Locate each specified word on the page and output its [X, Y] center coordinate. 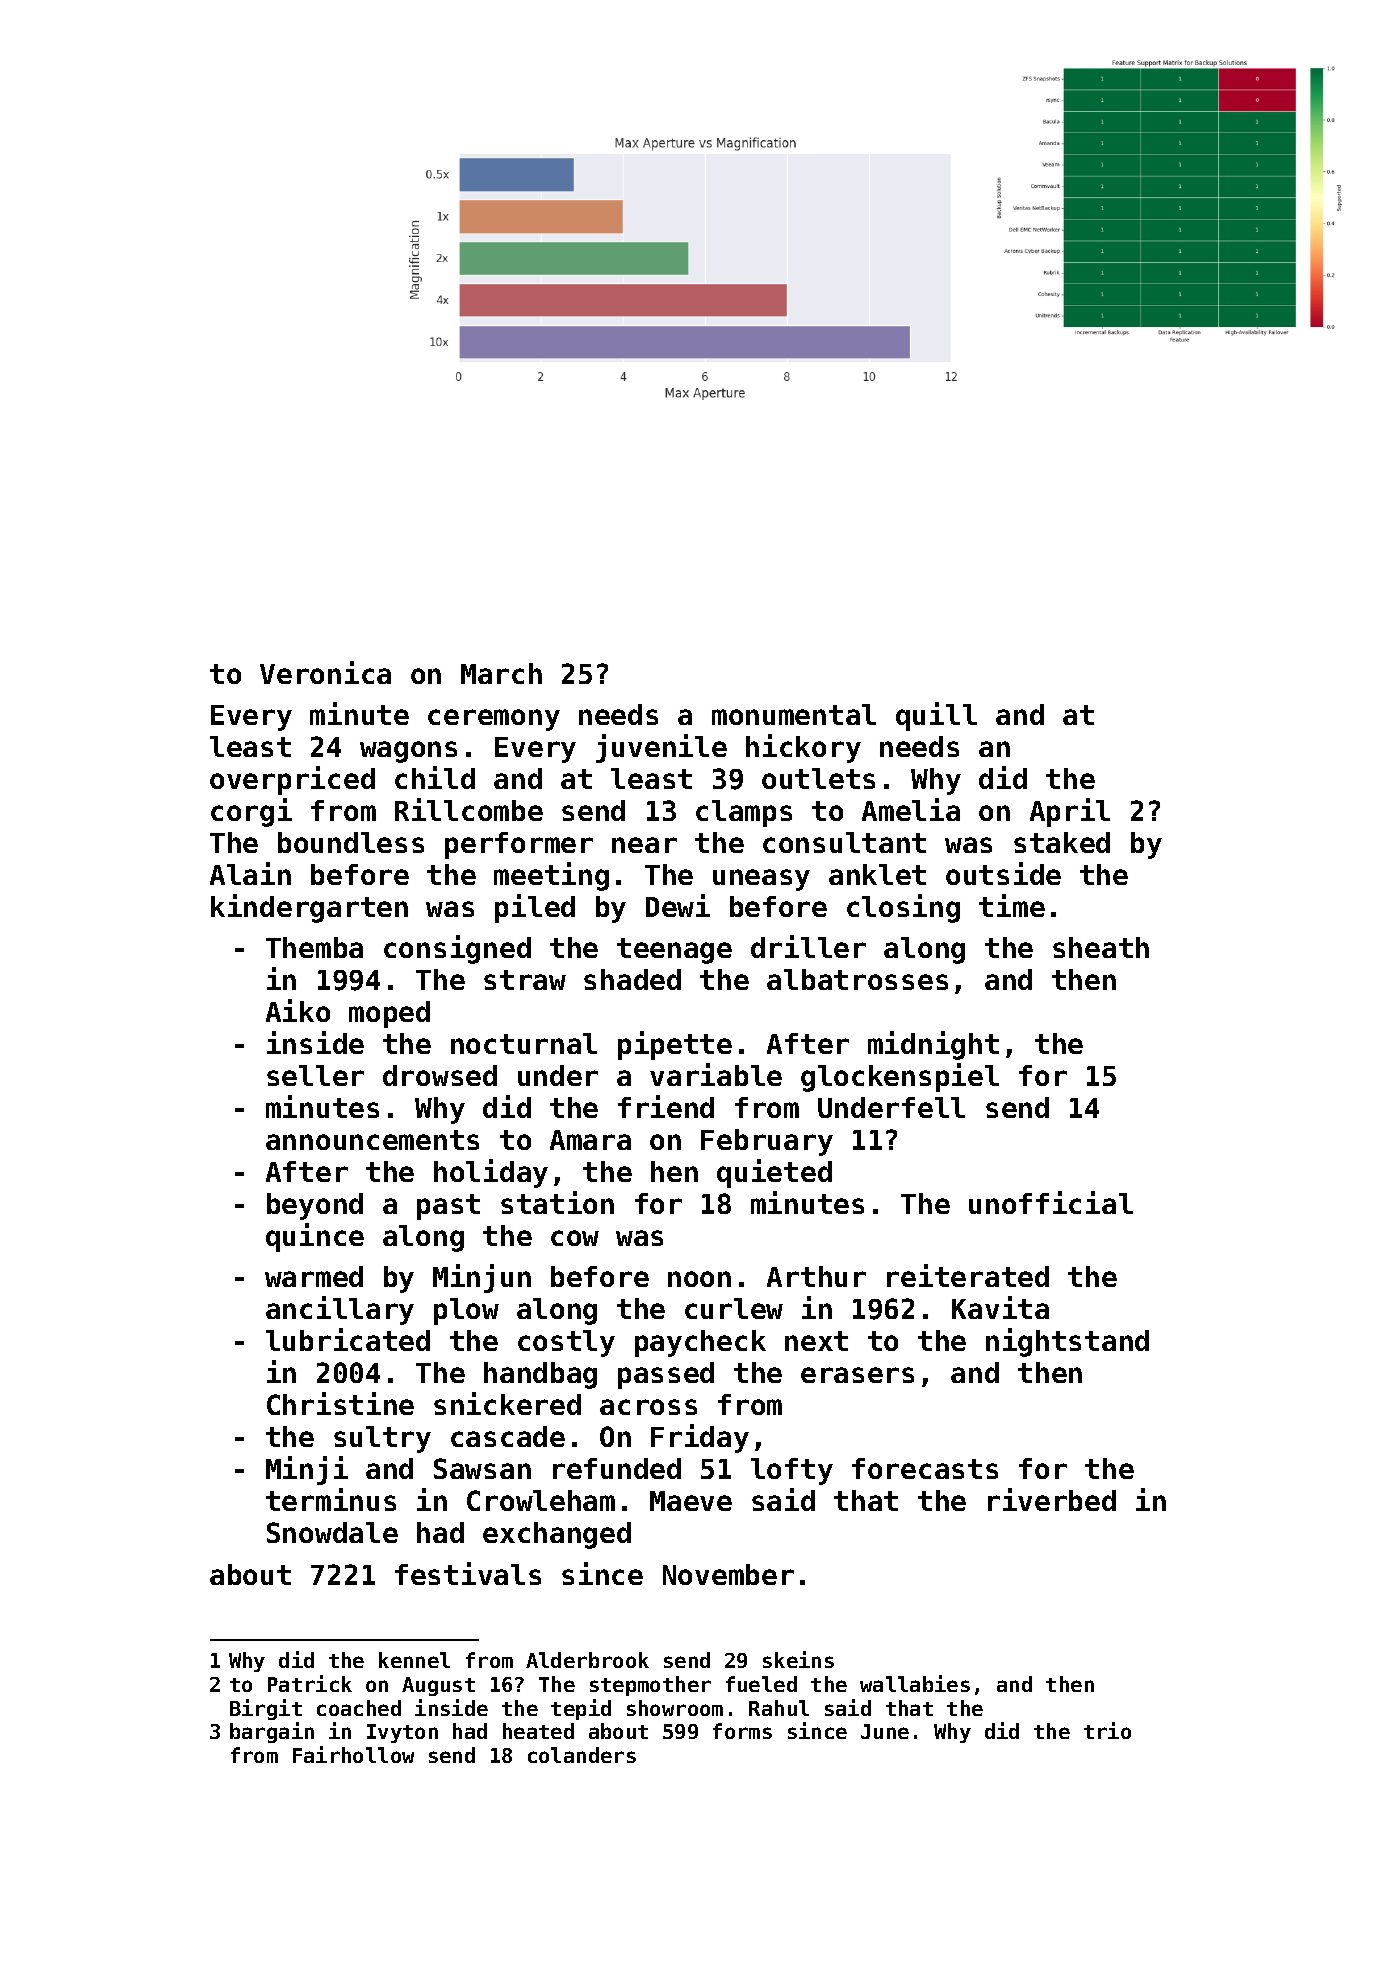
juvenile [661, 748]
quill [936, 716]
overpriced [292, 780]
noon [699, 1279]
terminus [331, 1499]
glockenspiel [900, 1077]
